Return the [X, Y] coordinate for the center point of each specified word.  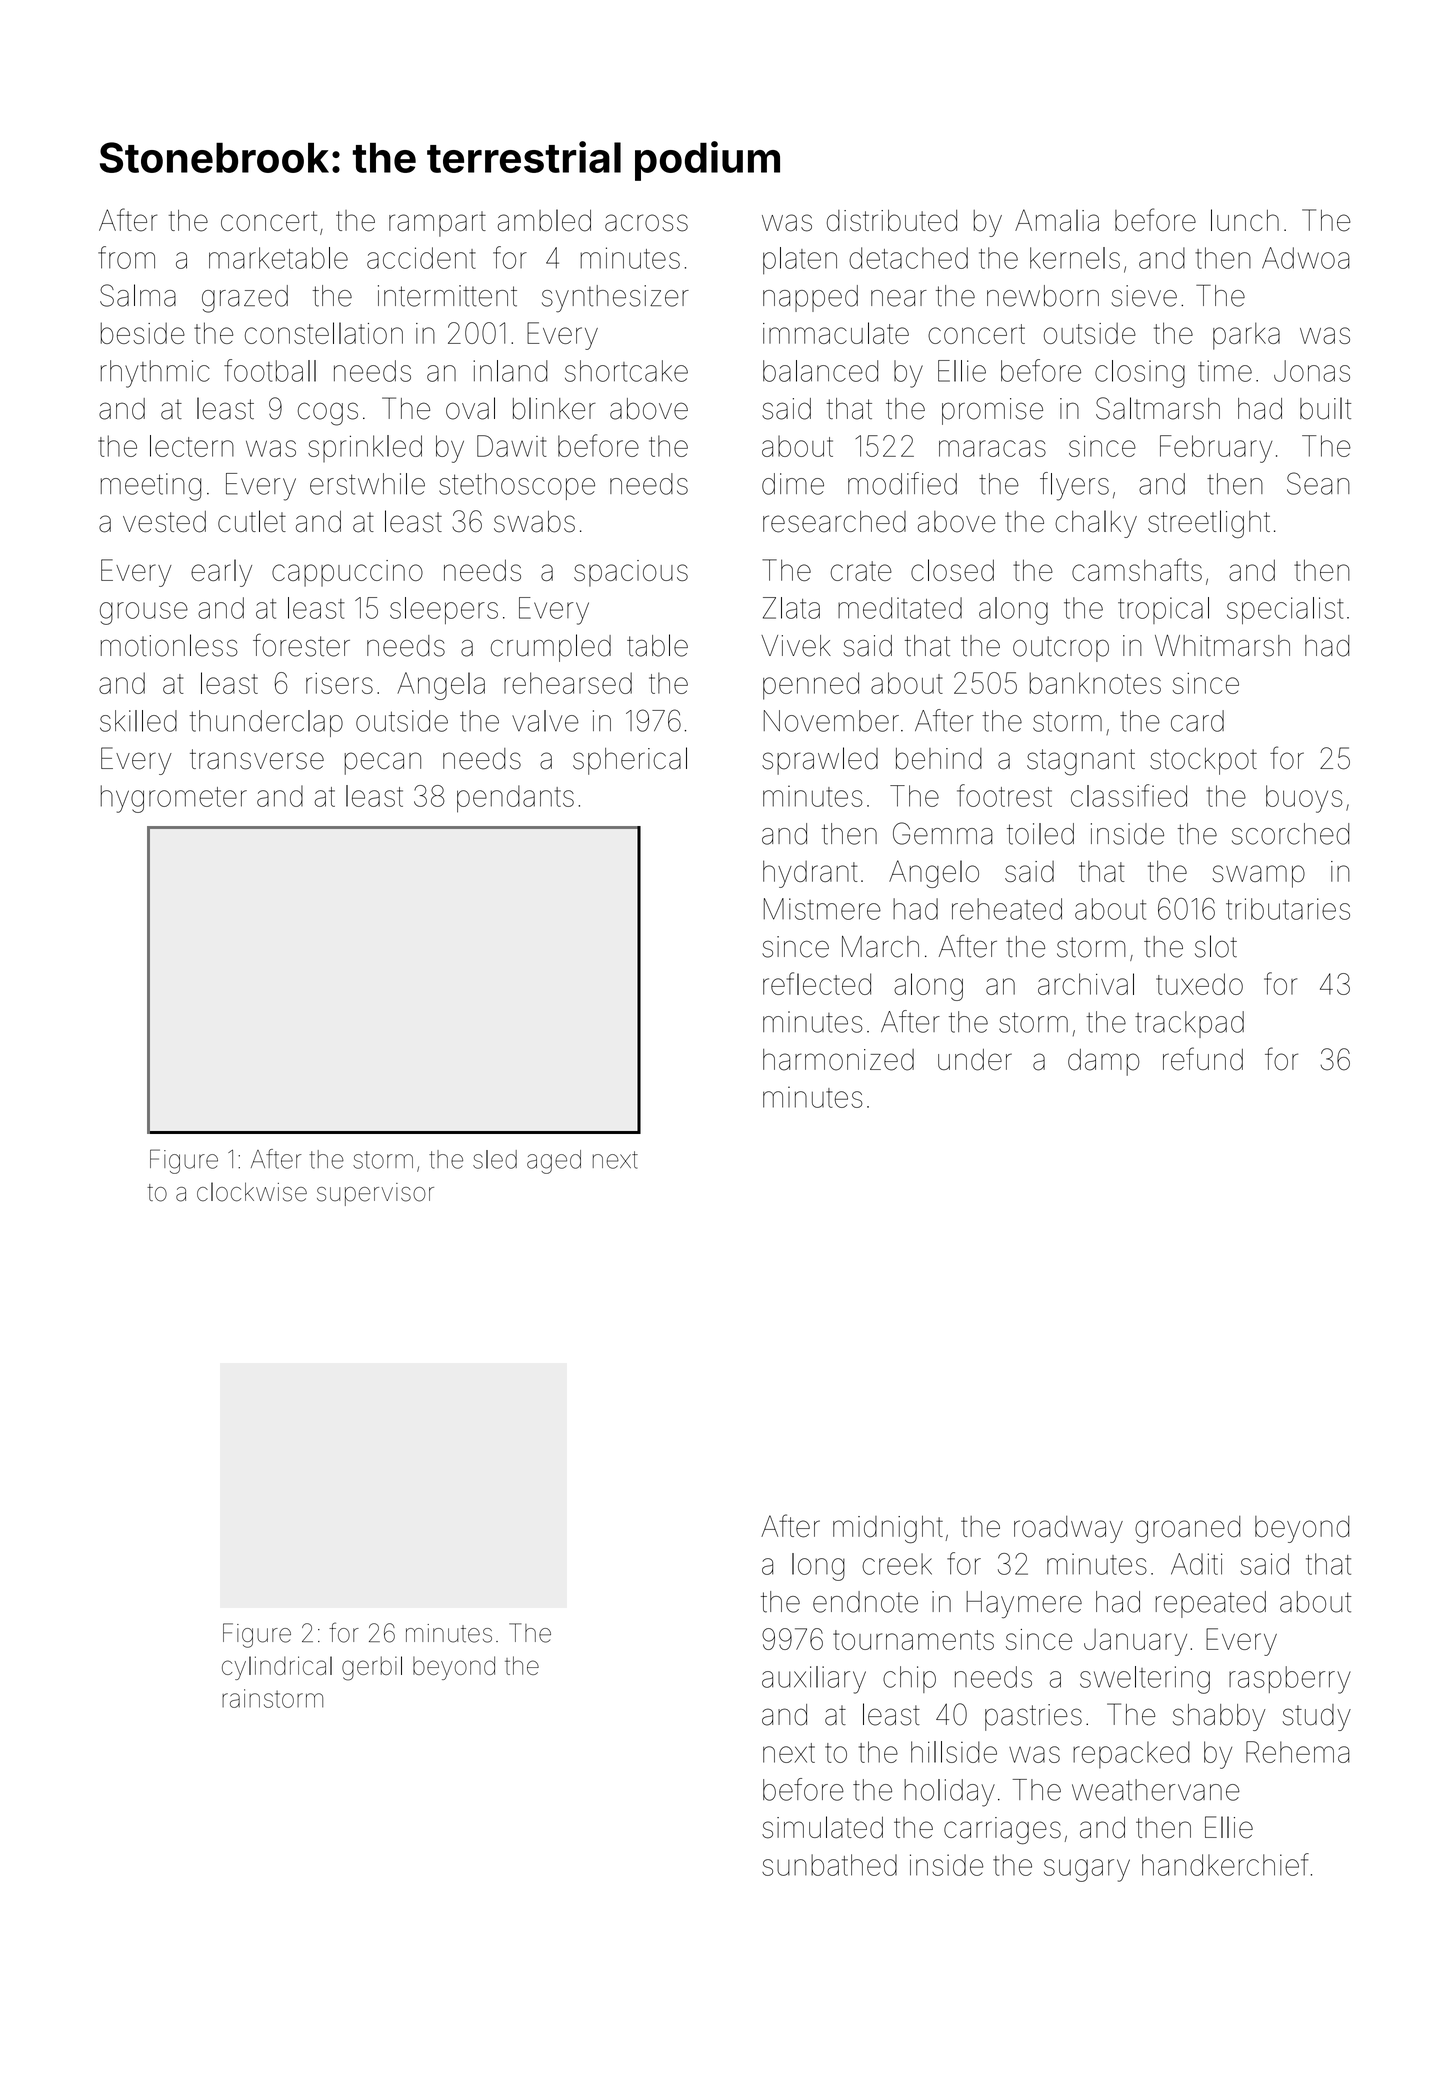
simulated [822, 1827]
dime [793, 484]
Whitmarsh [1222, 646]
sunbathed [829, 1865]
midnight [888, 1529]
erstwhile [367, 484]
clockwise [252, 1192]
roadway [1068, 1529]
